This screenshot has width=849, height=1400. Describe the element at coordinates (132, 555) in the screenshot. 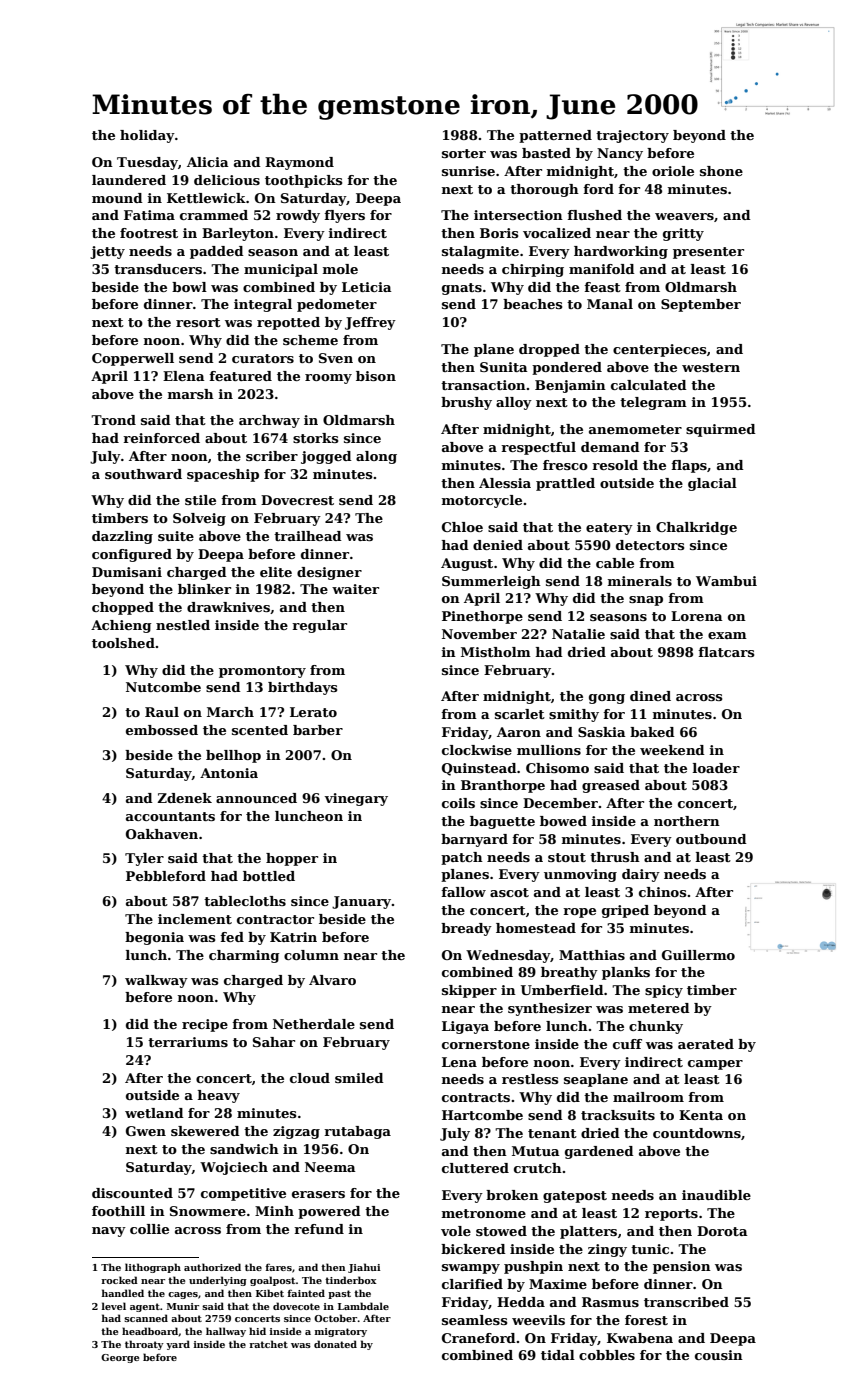

I see `configured` at that location.
